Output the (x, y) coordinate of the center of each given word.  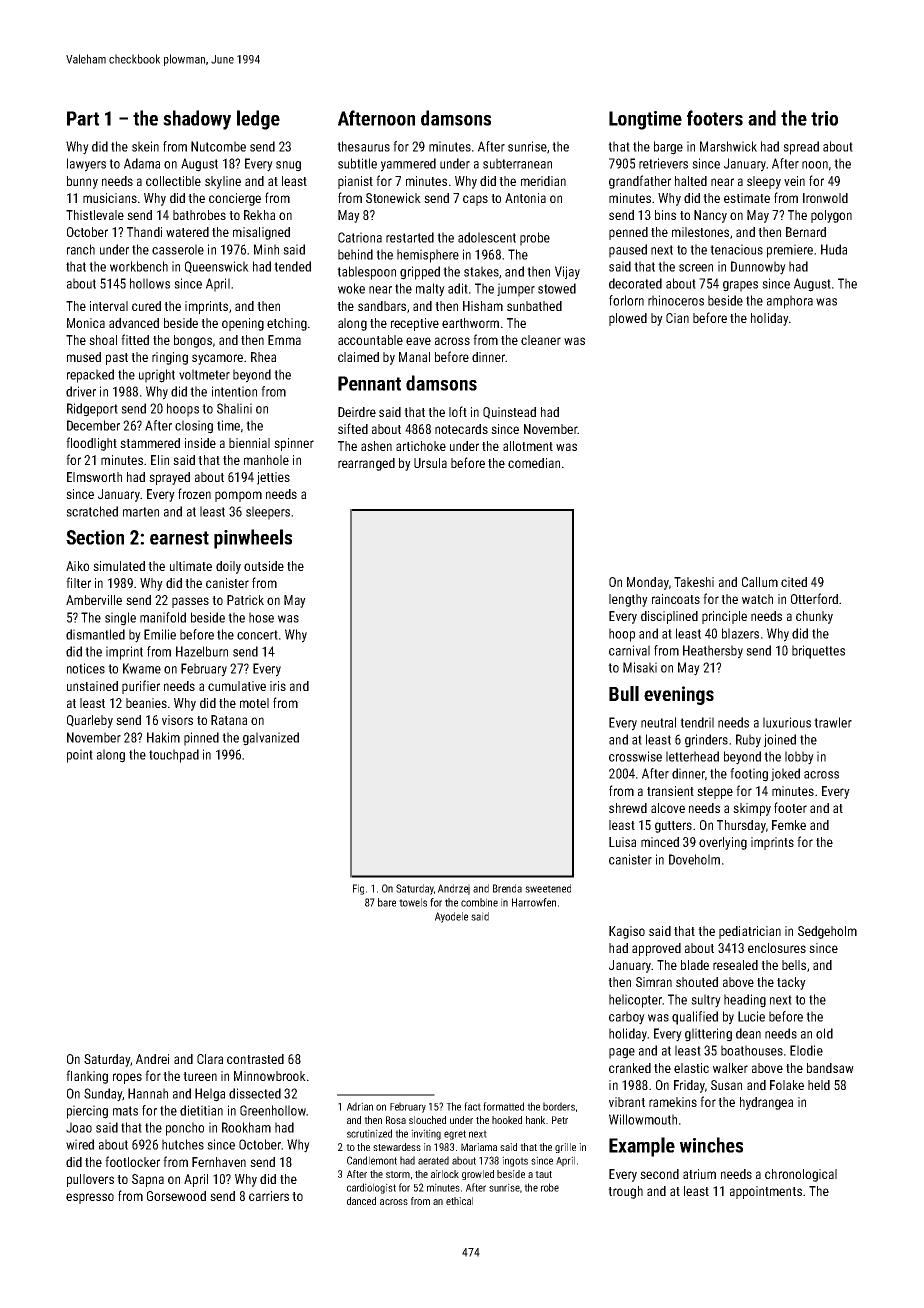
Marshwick (728, 146)
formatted (503, 1106)
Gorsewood (176, 1196)
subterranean (517, 163)
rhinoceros (676, 300)
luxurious (787, 722)
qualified (695, 1018)
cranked (630, 1068)
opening (243, 324)
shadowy (197, 120)
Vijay (567, 273)
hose (261, 617)
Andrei (152, 1059)
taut (543, 1174)
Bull (624, 693)
